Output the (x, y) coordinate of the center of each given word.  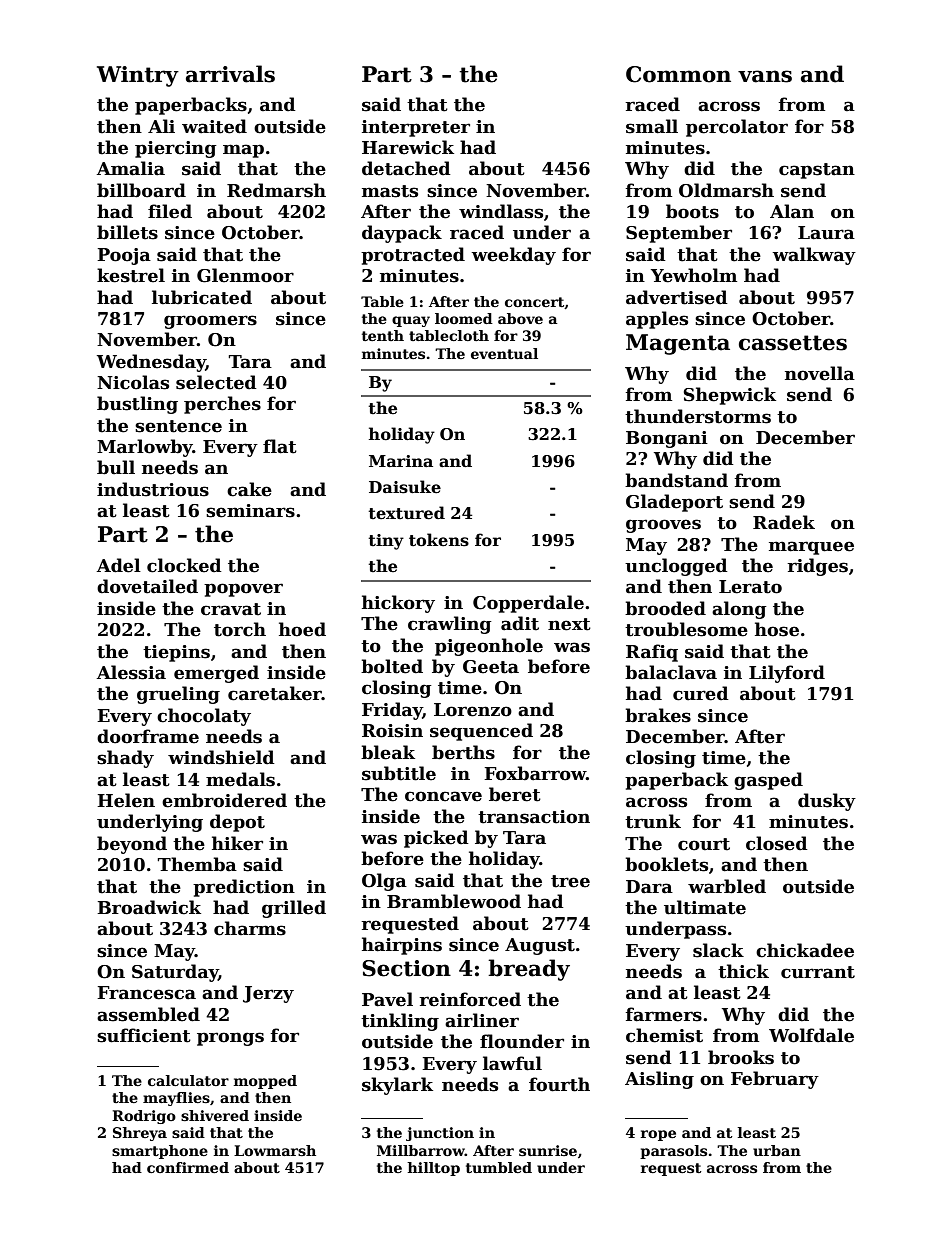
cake (249, 489)
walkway (814, 256)
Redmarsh (276, 190)
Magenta (678, 344)
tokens (439, 540)
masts (390, 191)
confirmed (188, 1167)
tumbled (499, 1167)
